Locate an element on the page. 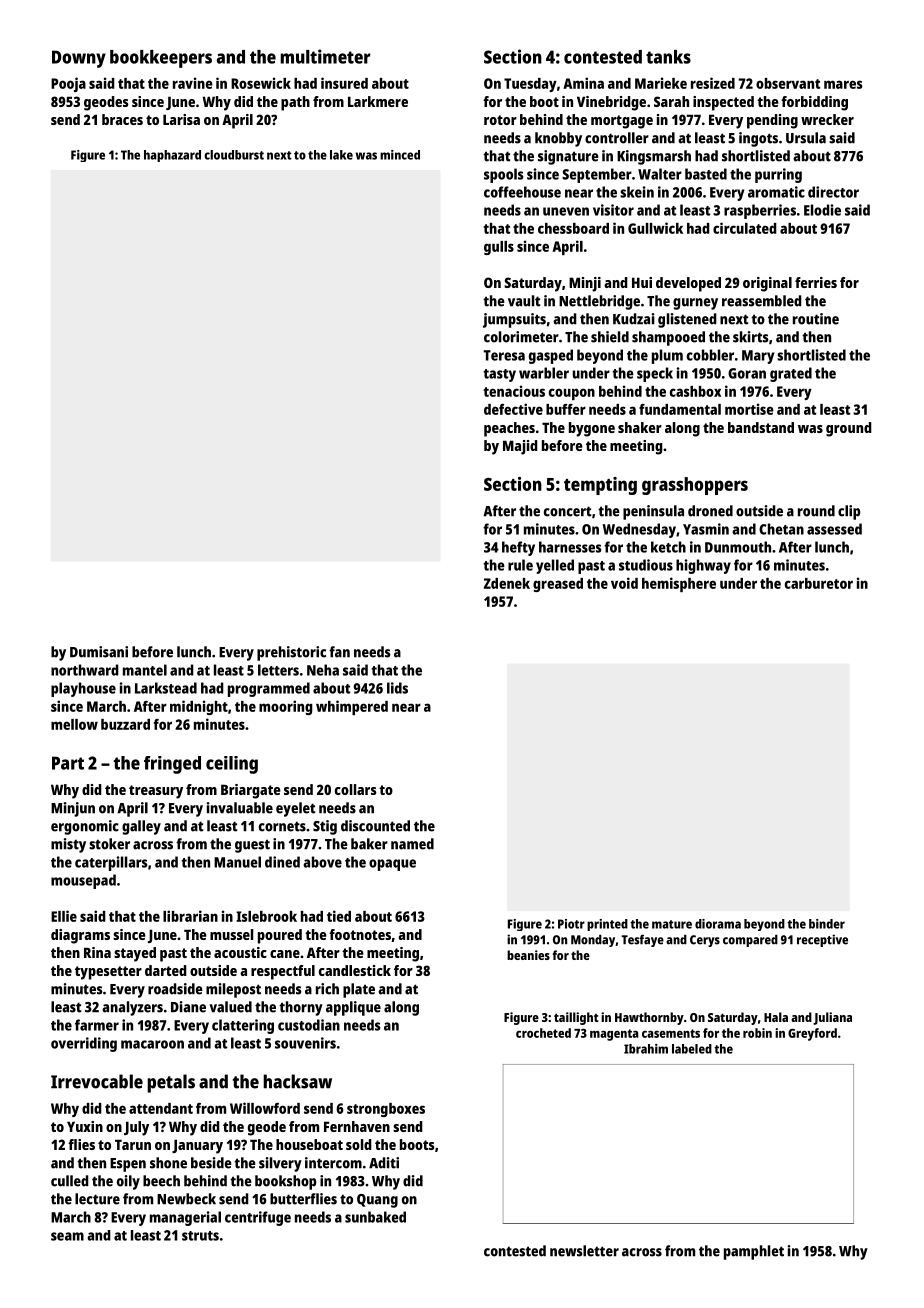  haphazard is located at coordinates (172, 156).
